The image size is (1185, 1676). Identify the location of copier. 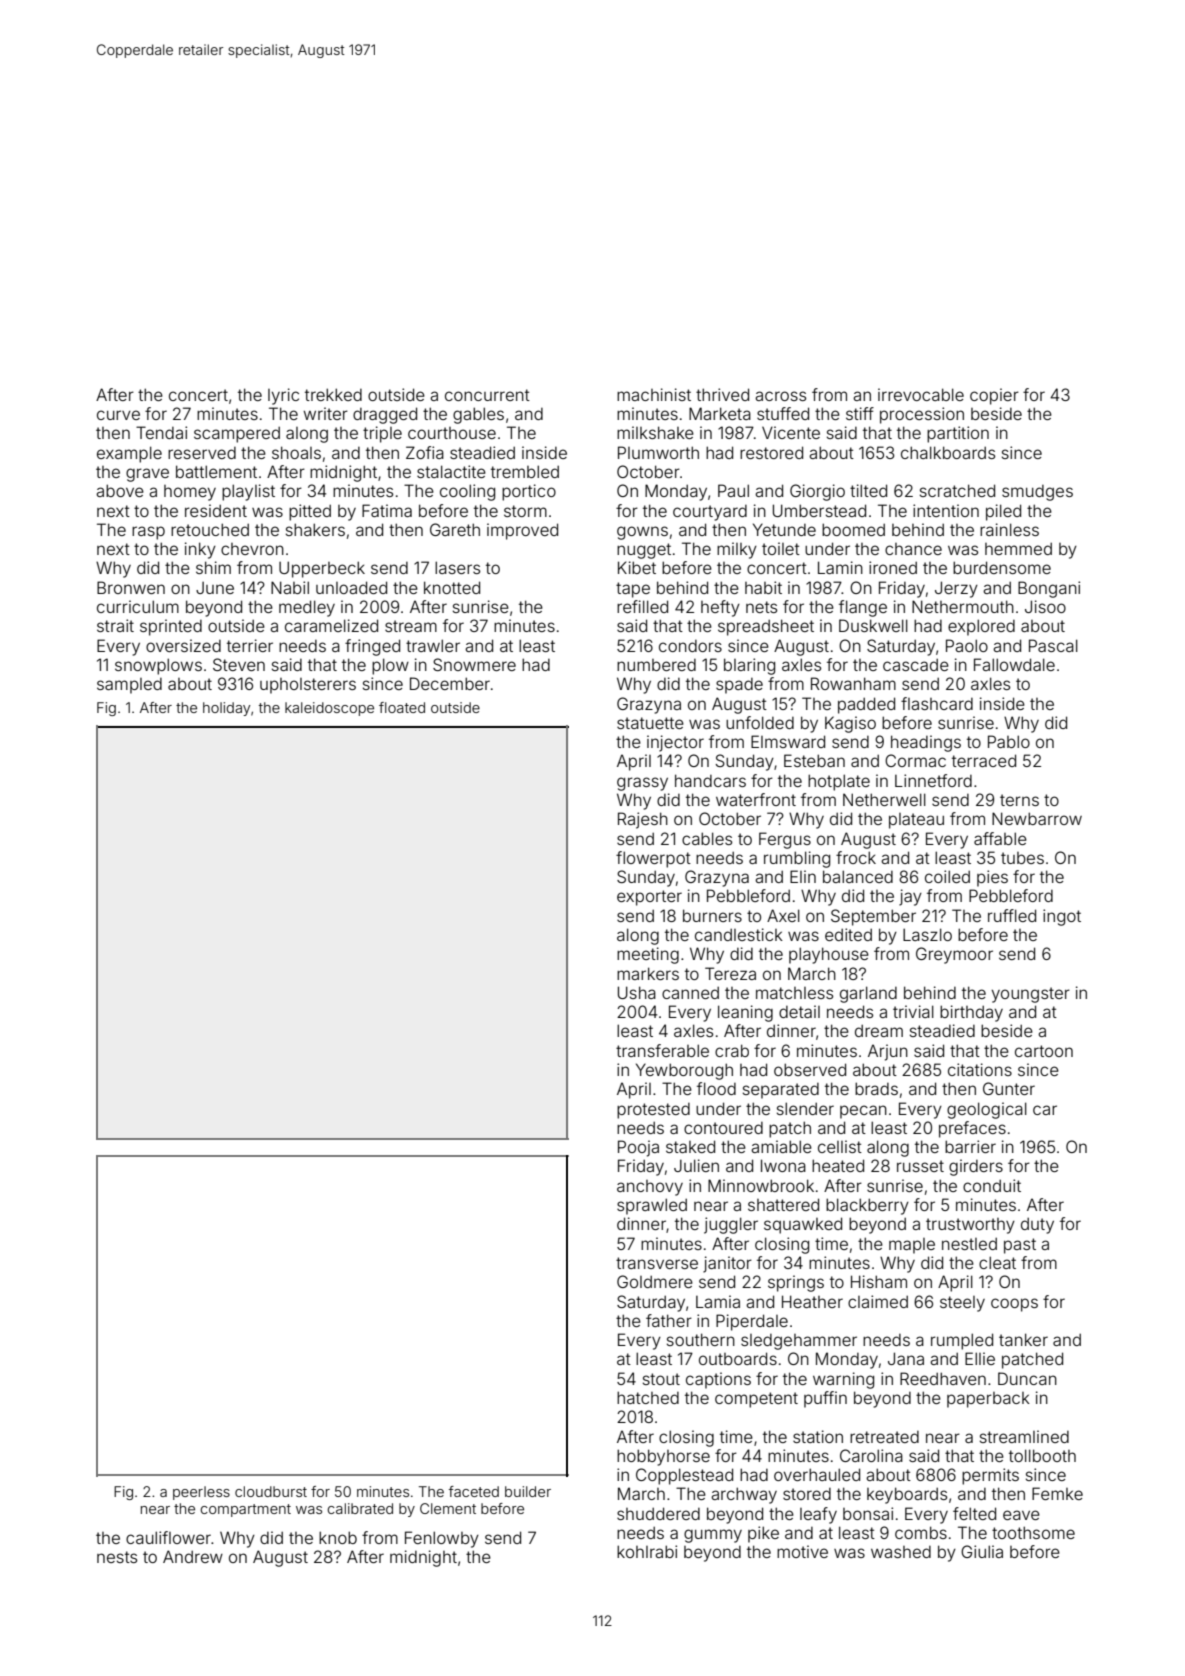
(994, 396).
